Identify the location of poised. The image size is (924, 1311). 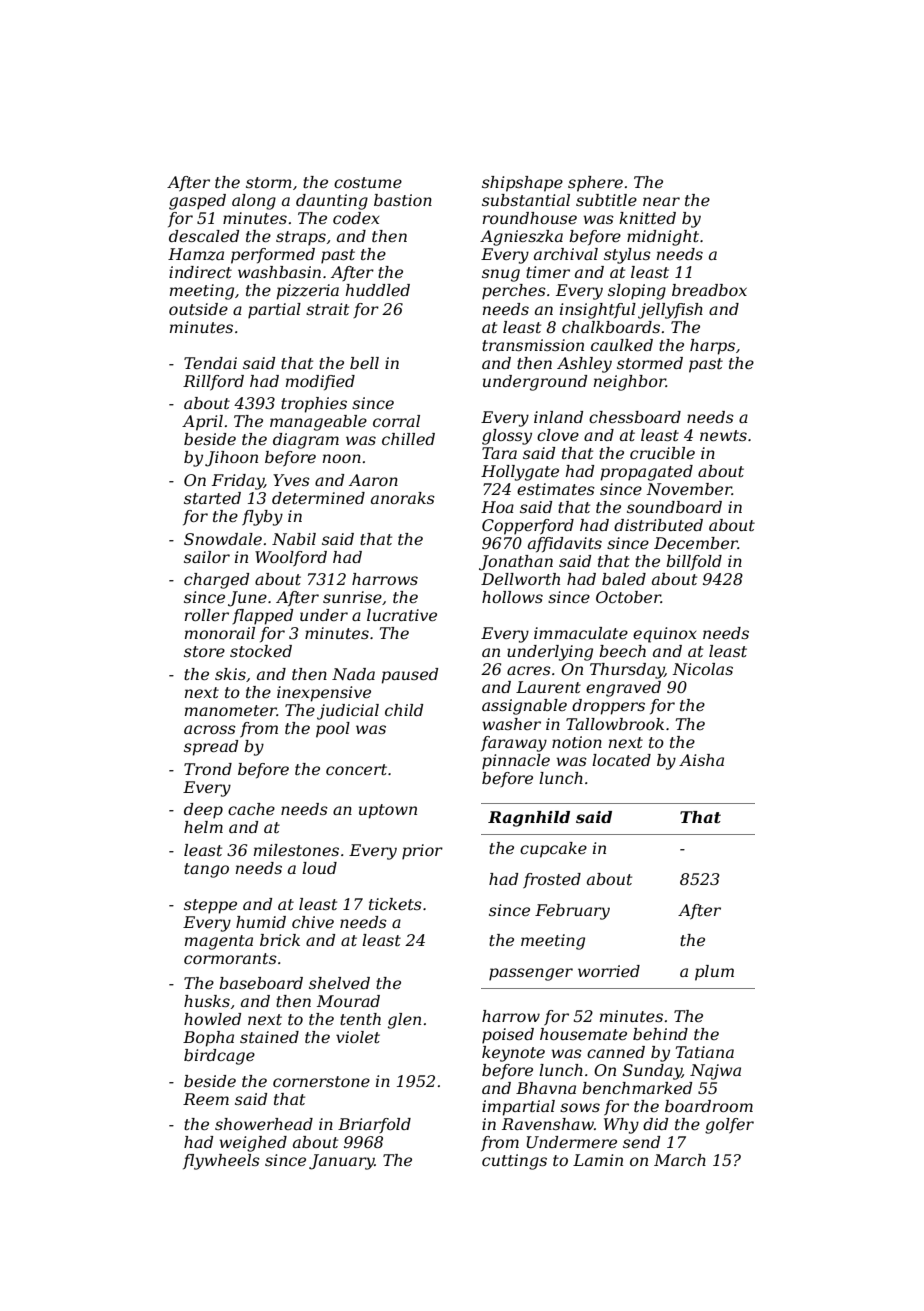
(508, 1036).
